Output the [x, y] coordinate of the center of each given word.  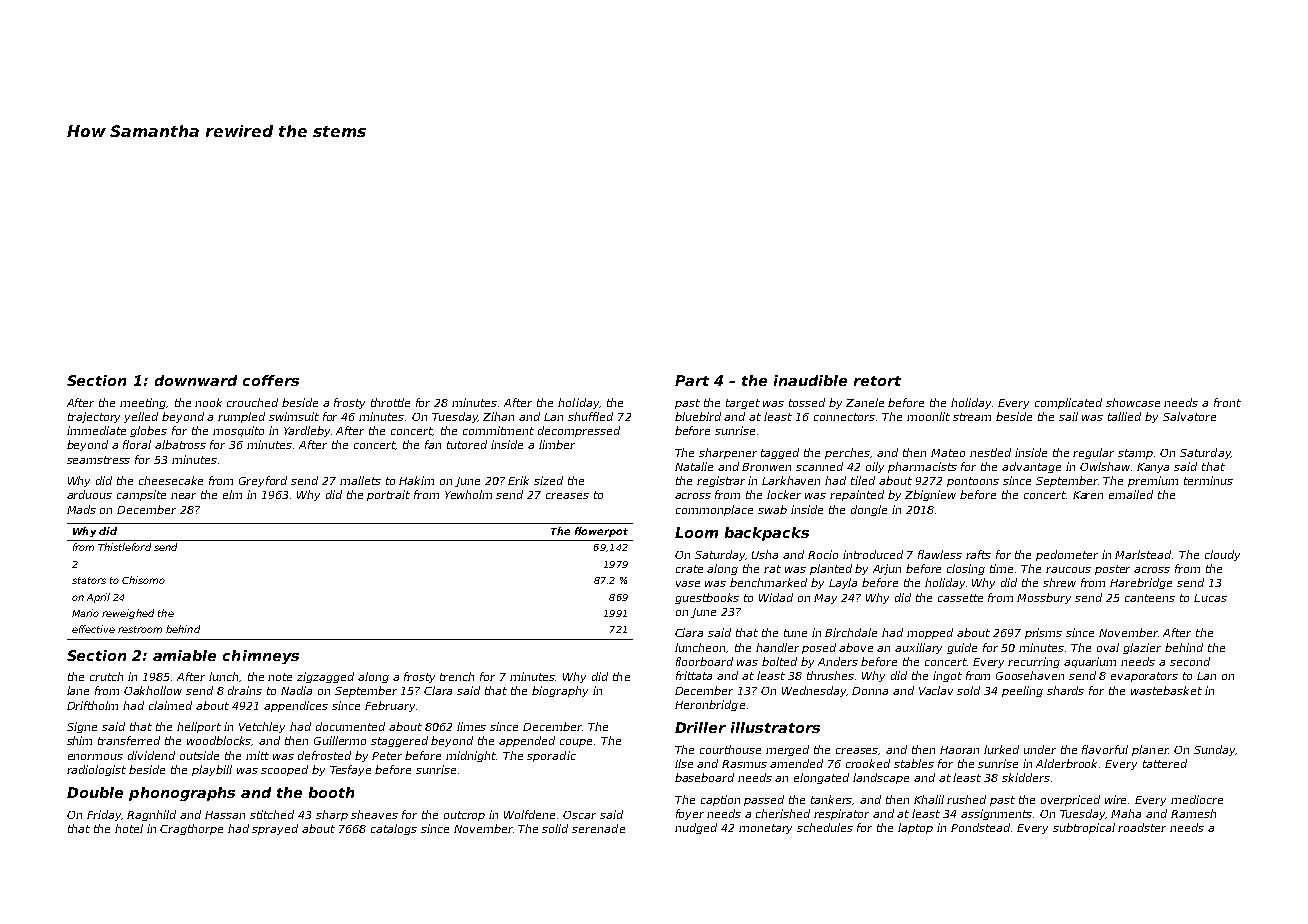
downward [196, 380]
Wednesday [814, 691]
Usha [765, 554]
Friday [104, 815]
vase [688, 584]
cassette [960, 598]
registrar [721, 481]
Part [692, 380]
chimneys [261, 657]
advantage [1031, 467]
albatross [180, 444]
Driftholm [92, 705]
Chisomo [143, 580]
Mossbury [1044, 598]
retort [877, 381]
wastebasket [1166, 690]
